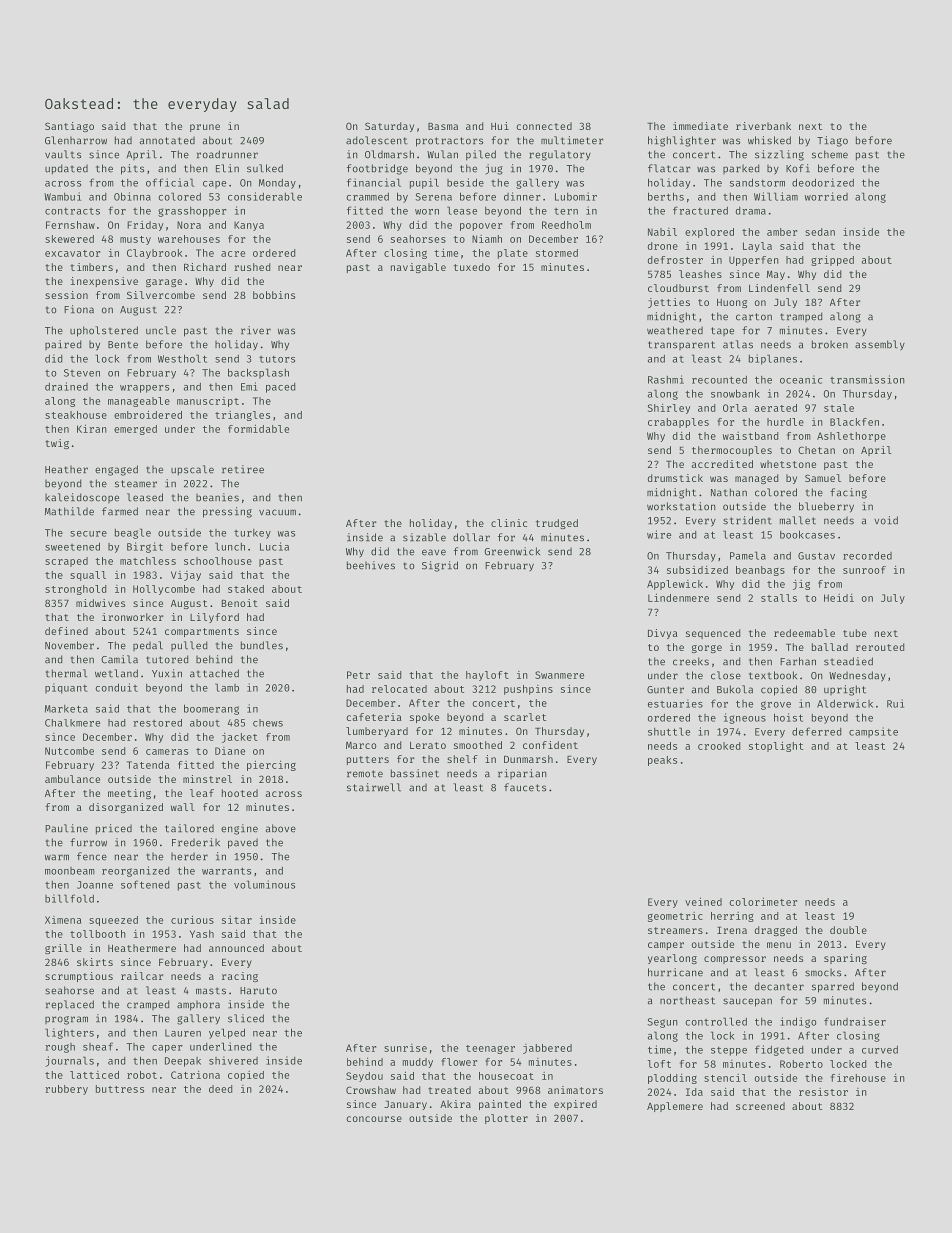 Image resolution: width=952 pixels, height=1233 pixels. What do you see at coordinates (525, 717) in the screenshot?
I see `scarlet` at bounding box center [525, 717].
